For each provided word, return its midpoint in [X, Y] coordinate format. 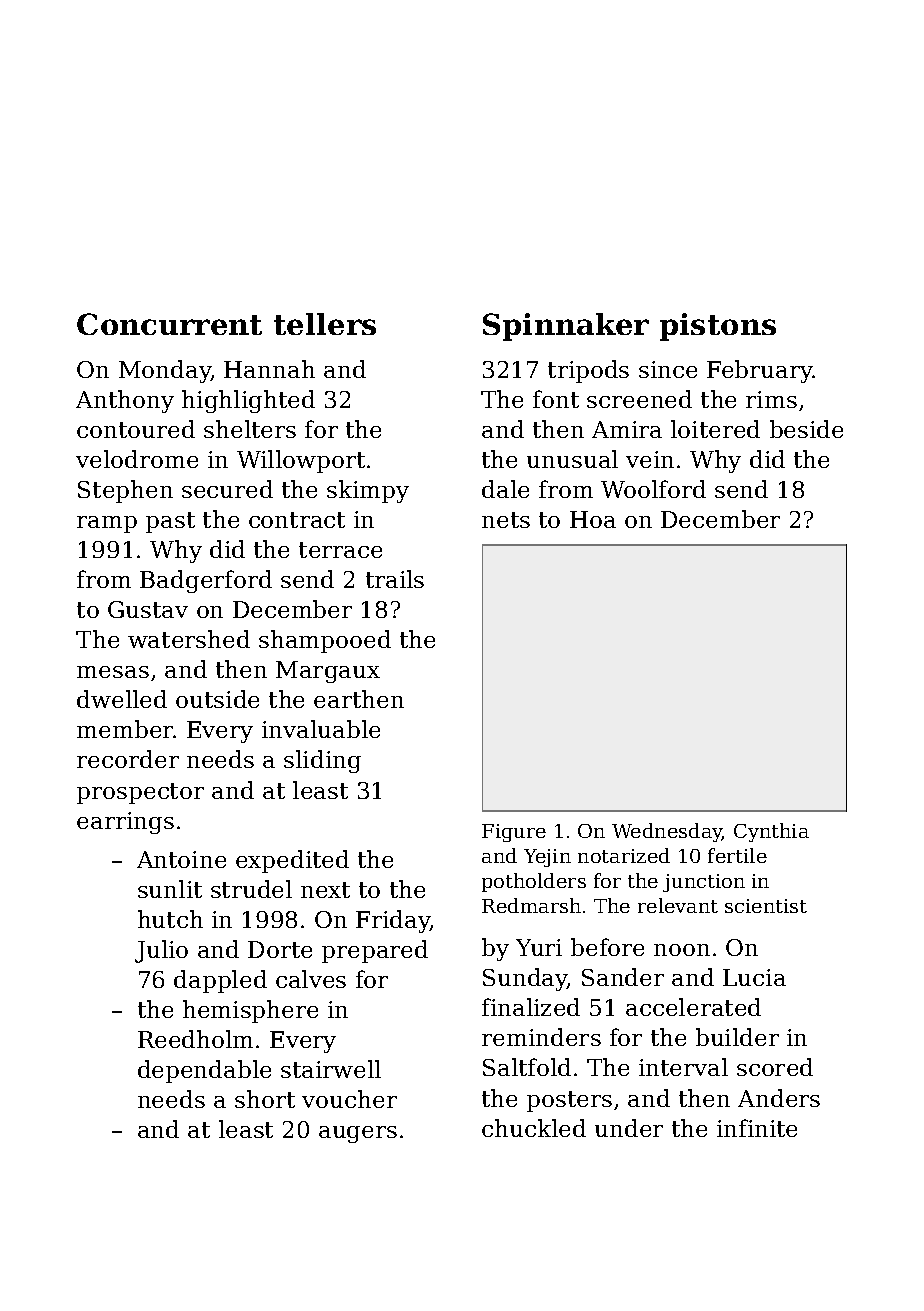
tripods [588, 371]
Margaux [328, 672]
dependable [204, 1071]
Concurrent [169, 324]
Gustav [148, 609]
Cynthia [771, 832]
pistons [718, 327]
